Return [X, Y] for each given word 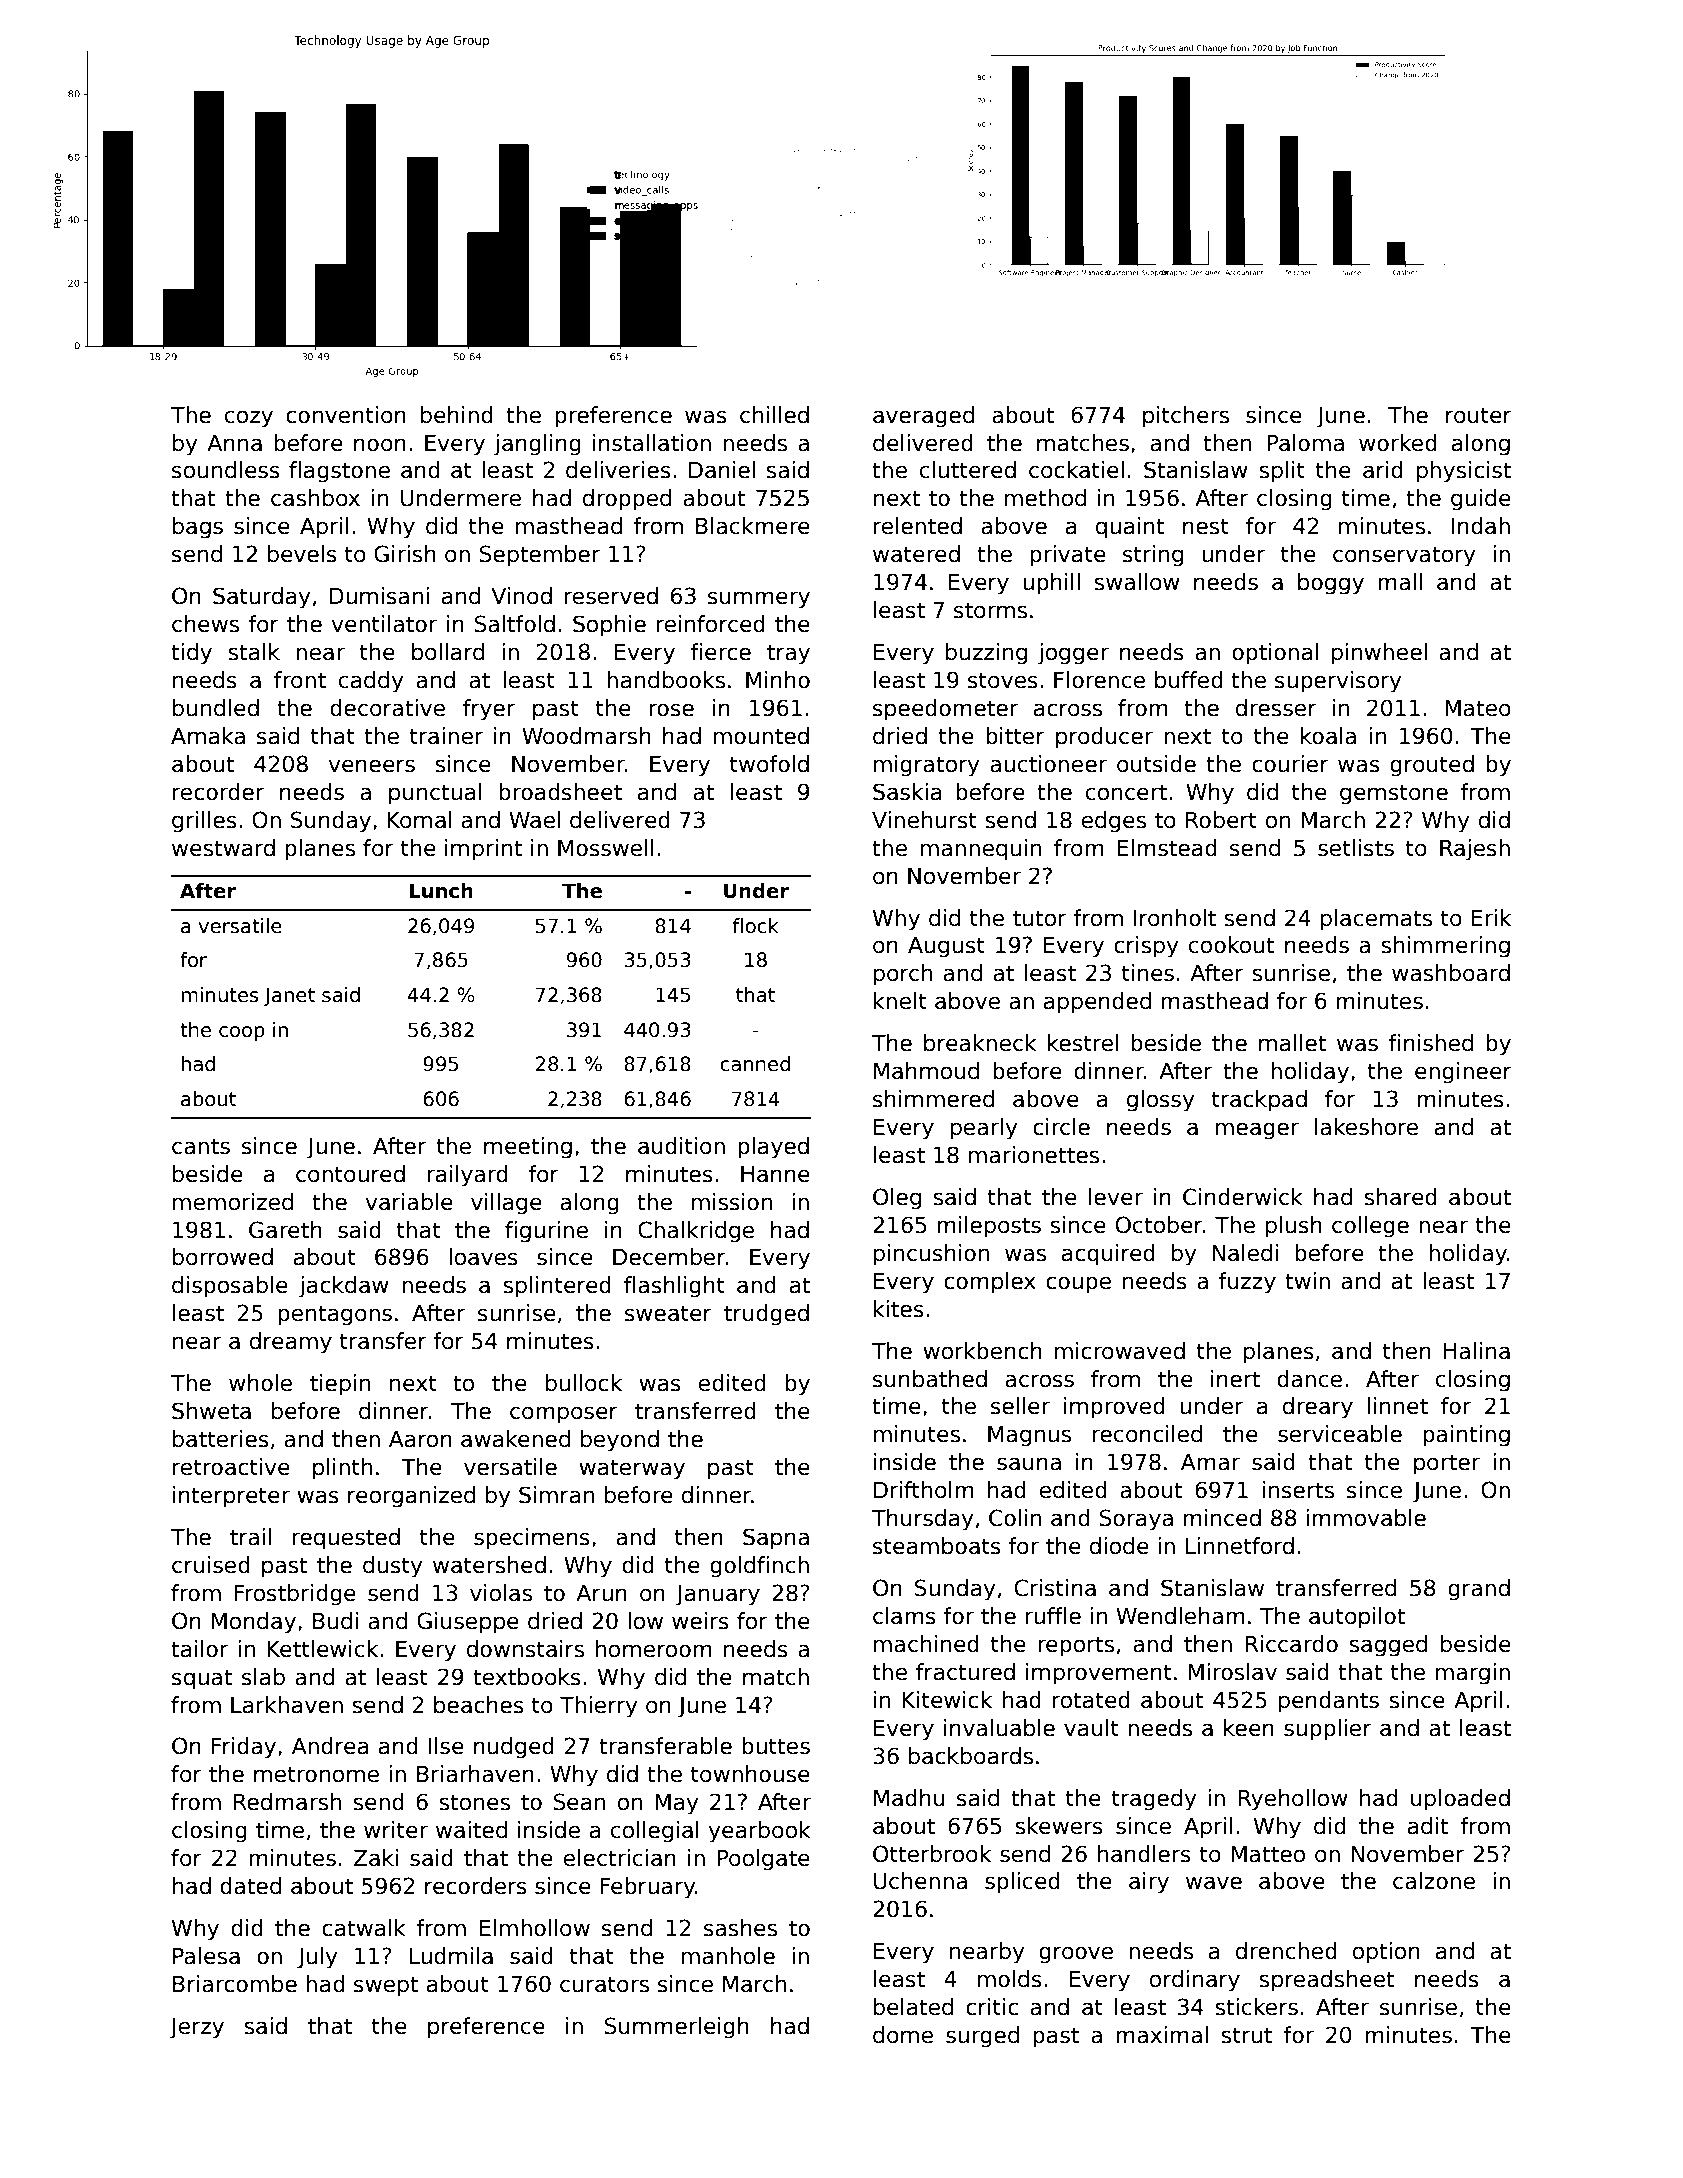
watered [916, 554]
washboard [1451, 973]
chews [205, 624]
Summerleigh [676, 2028]
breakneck [980, 1043]
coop [242, 1033]
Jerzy [197, 2028]
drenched [1286, 1951]
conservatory [1404, 556]
